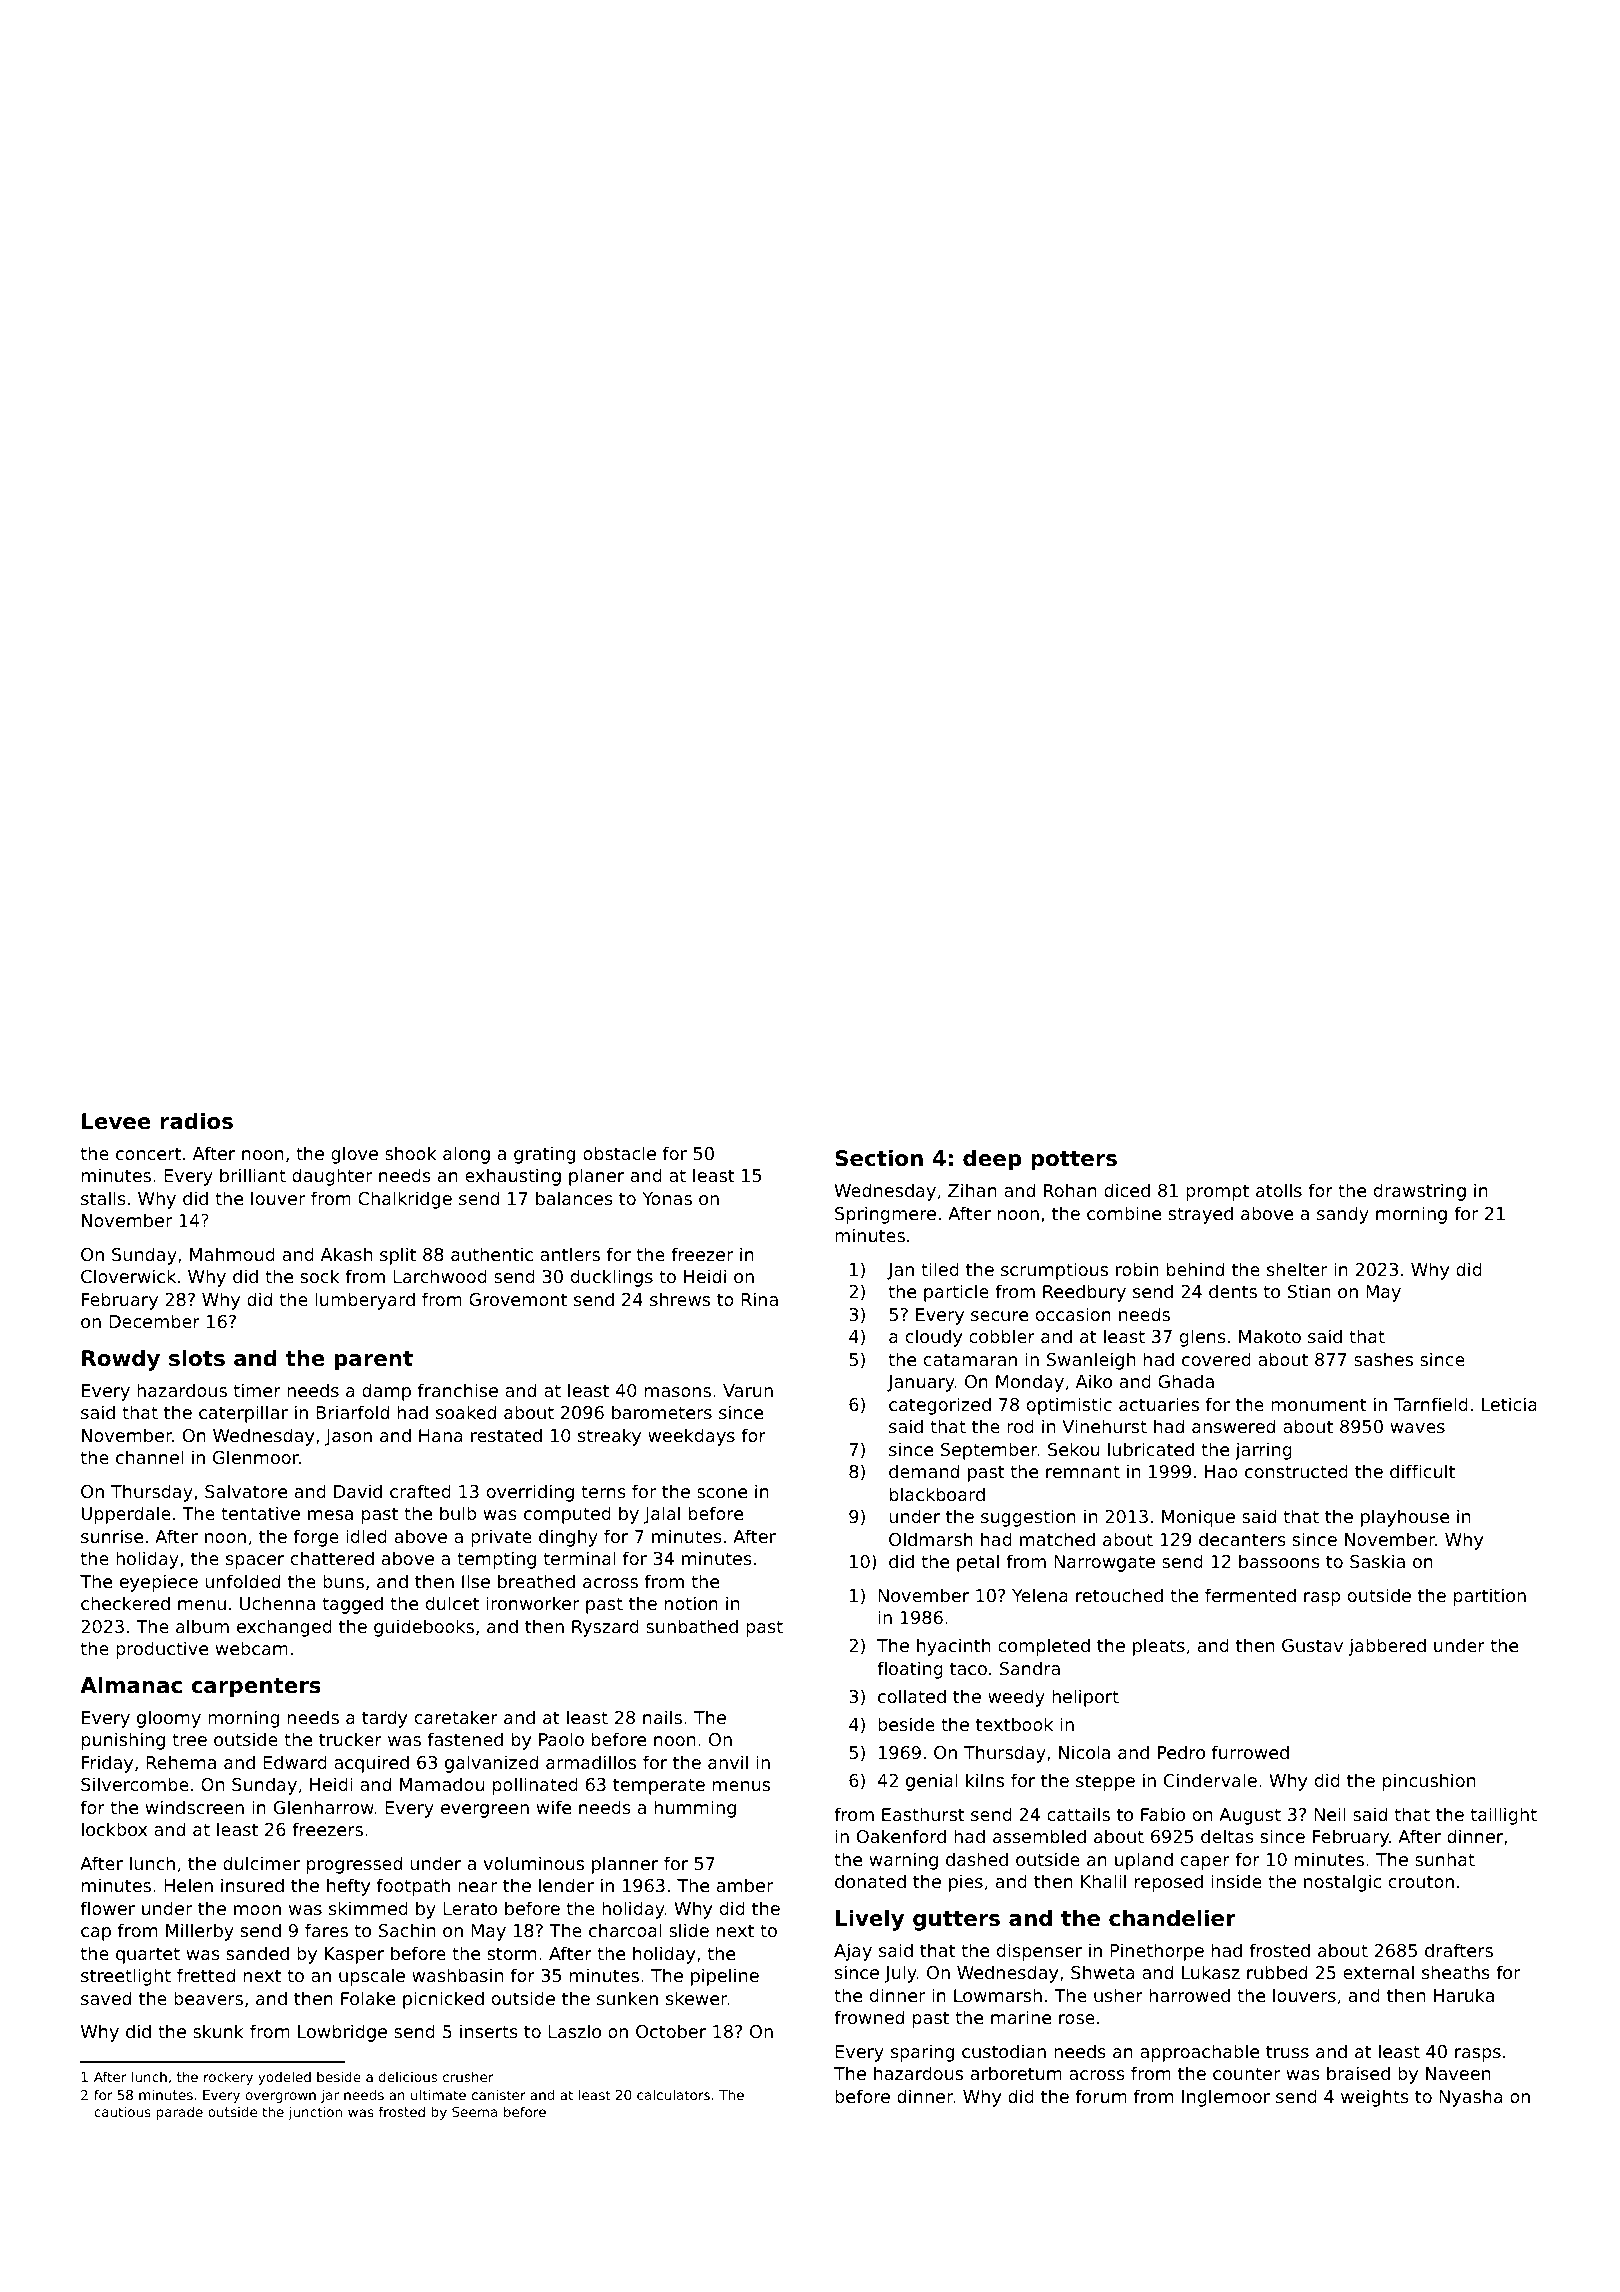 This screenshot has height=2292, width=1620. Describe the element at coordinates (261, 1863) in the screenshot. I see `dulcimer` at that location.
